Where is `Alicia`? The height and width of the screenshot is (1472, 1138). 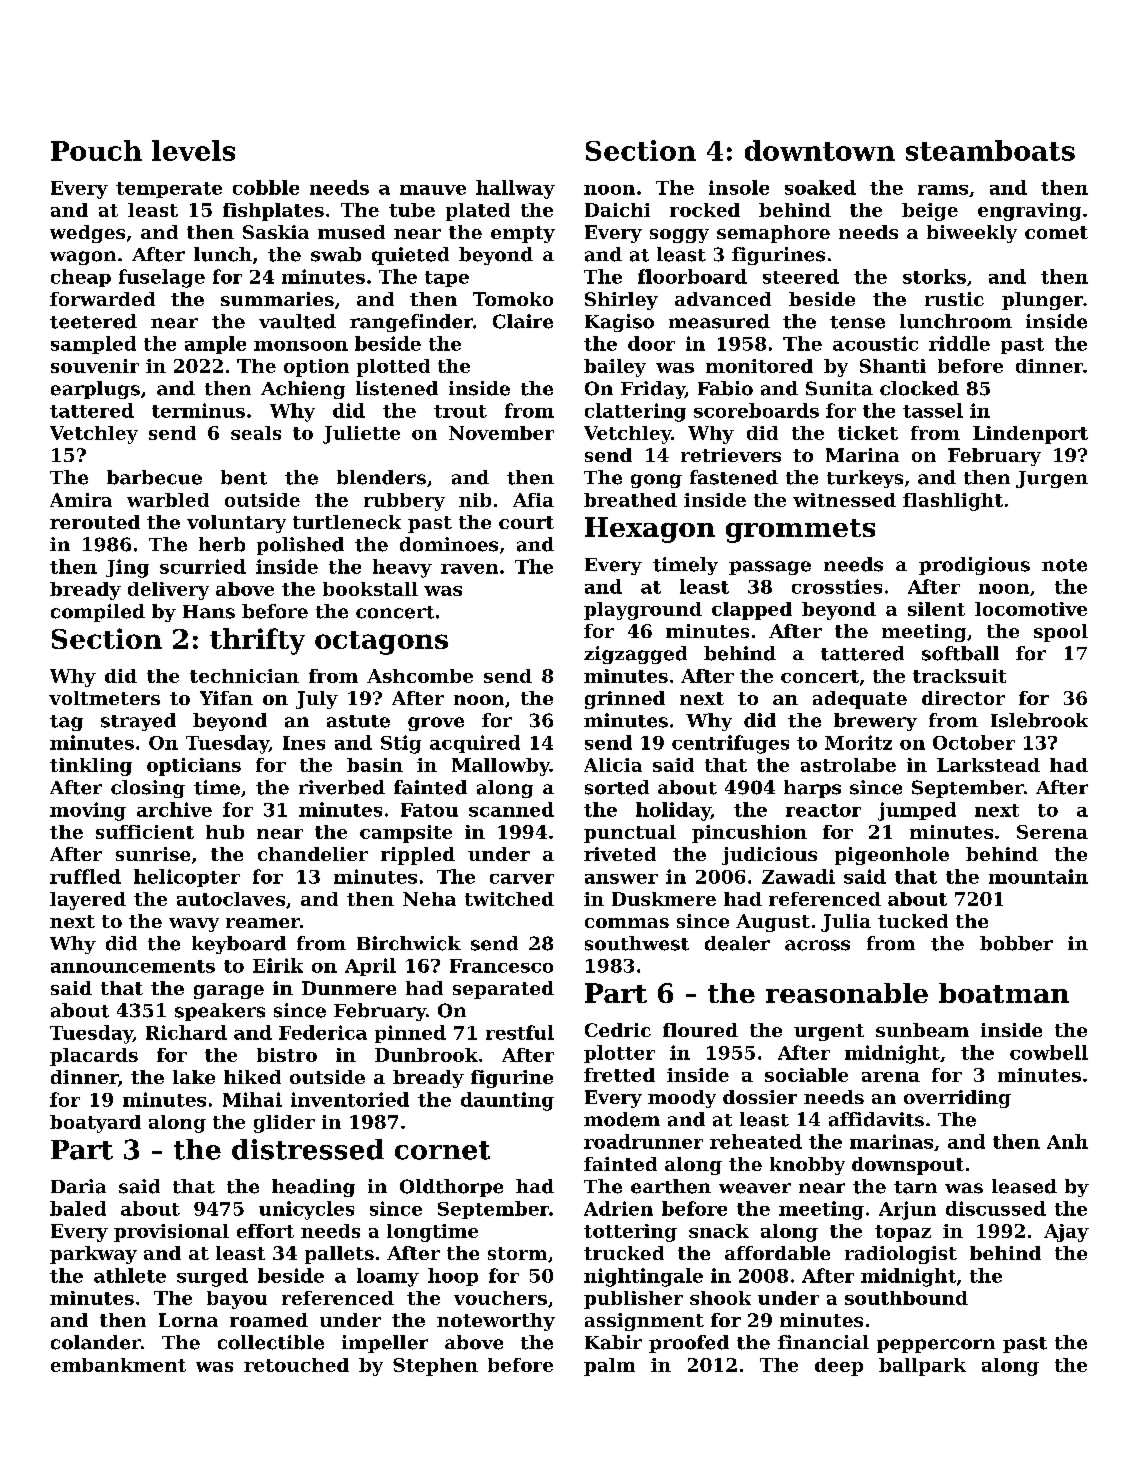 Alicia is located at coordinates (613, 765).
